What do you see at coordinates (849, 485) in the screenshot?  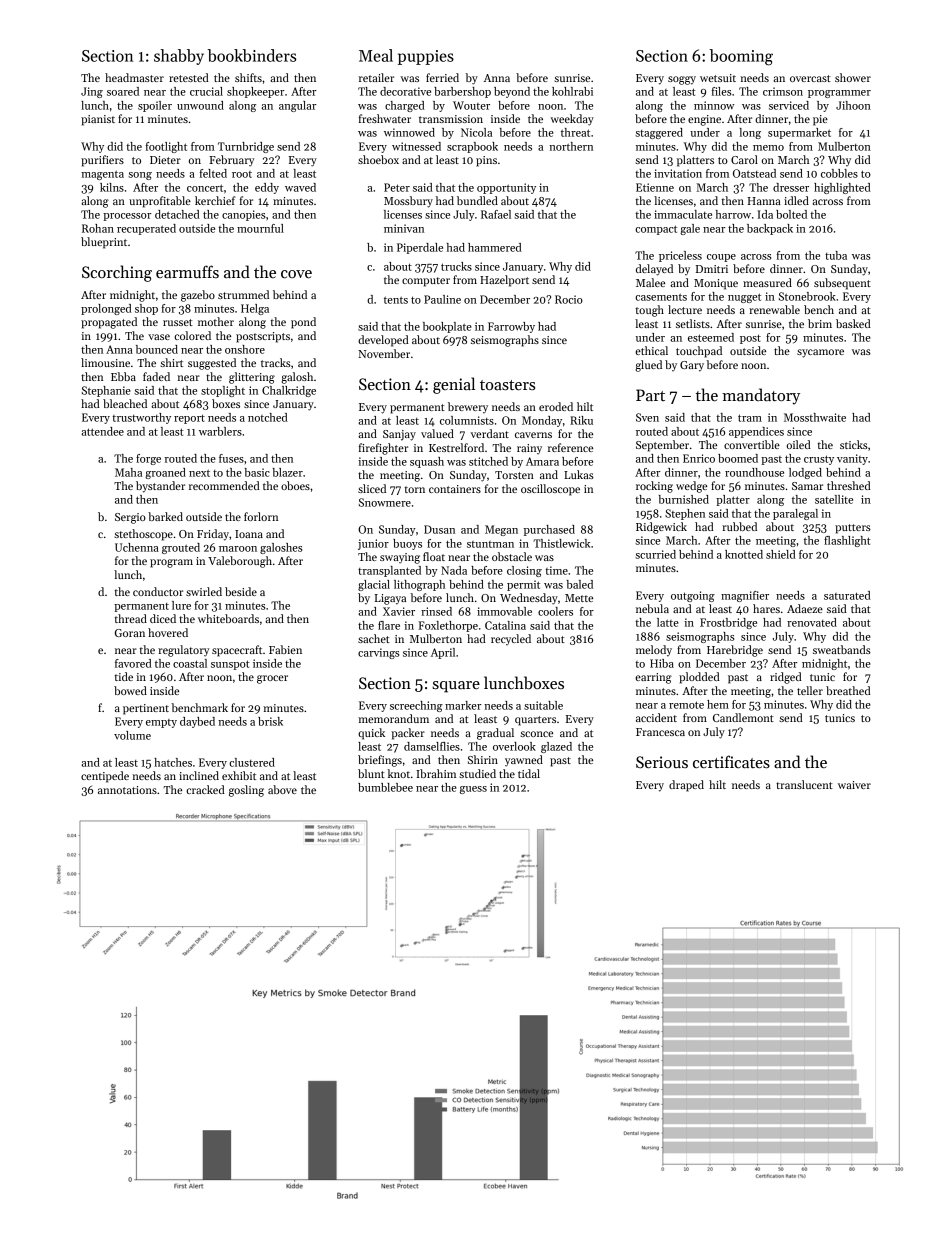 I see `threshed` at bounding box center [849, 485].
